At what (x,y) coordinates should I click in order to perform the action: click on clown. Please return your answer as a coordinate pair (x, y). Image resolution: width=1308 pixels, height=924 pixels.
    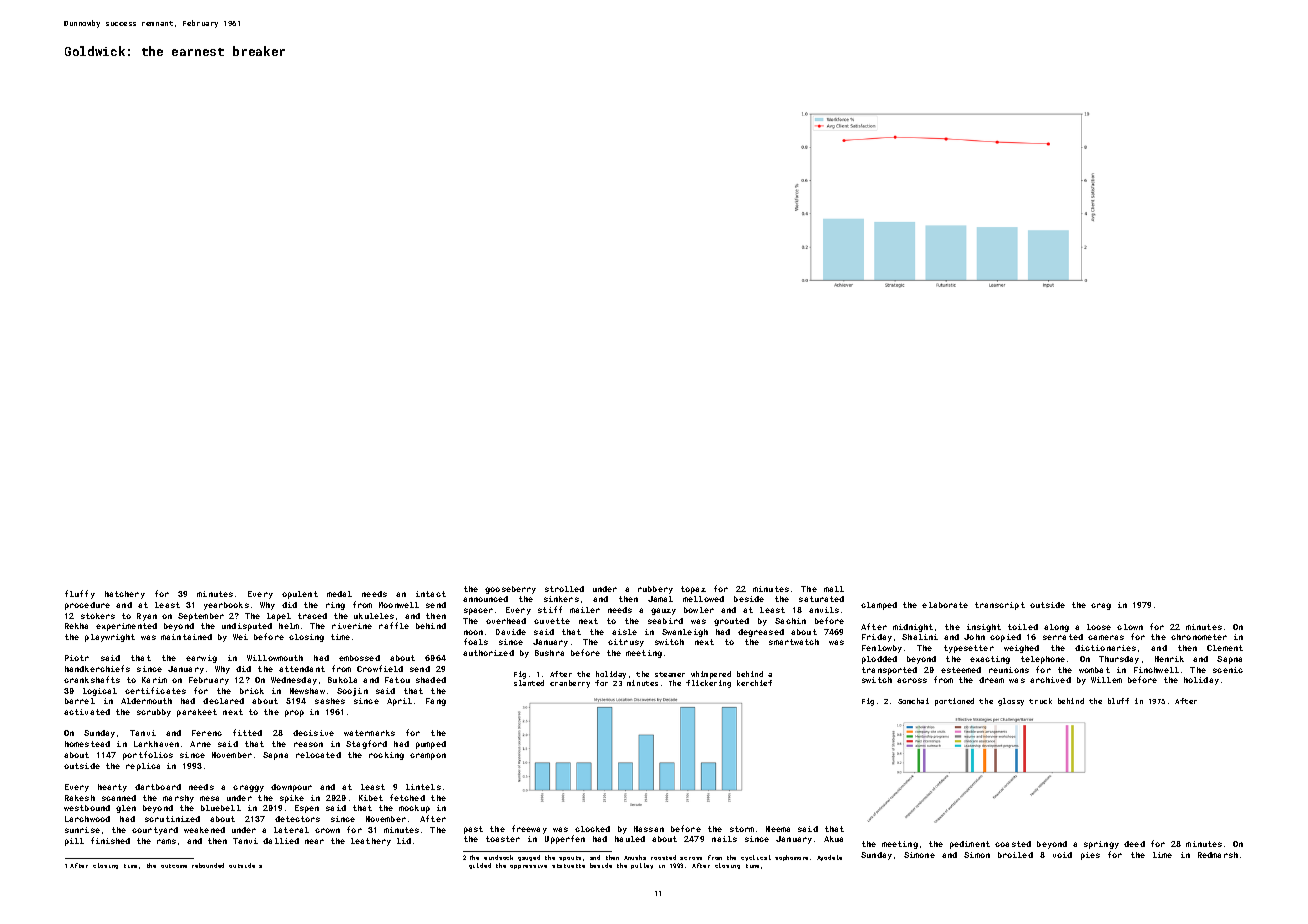
    Looking at the image, I should click on (1130, 627).
